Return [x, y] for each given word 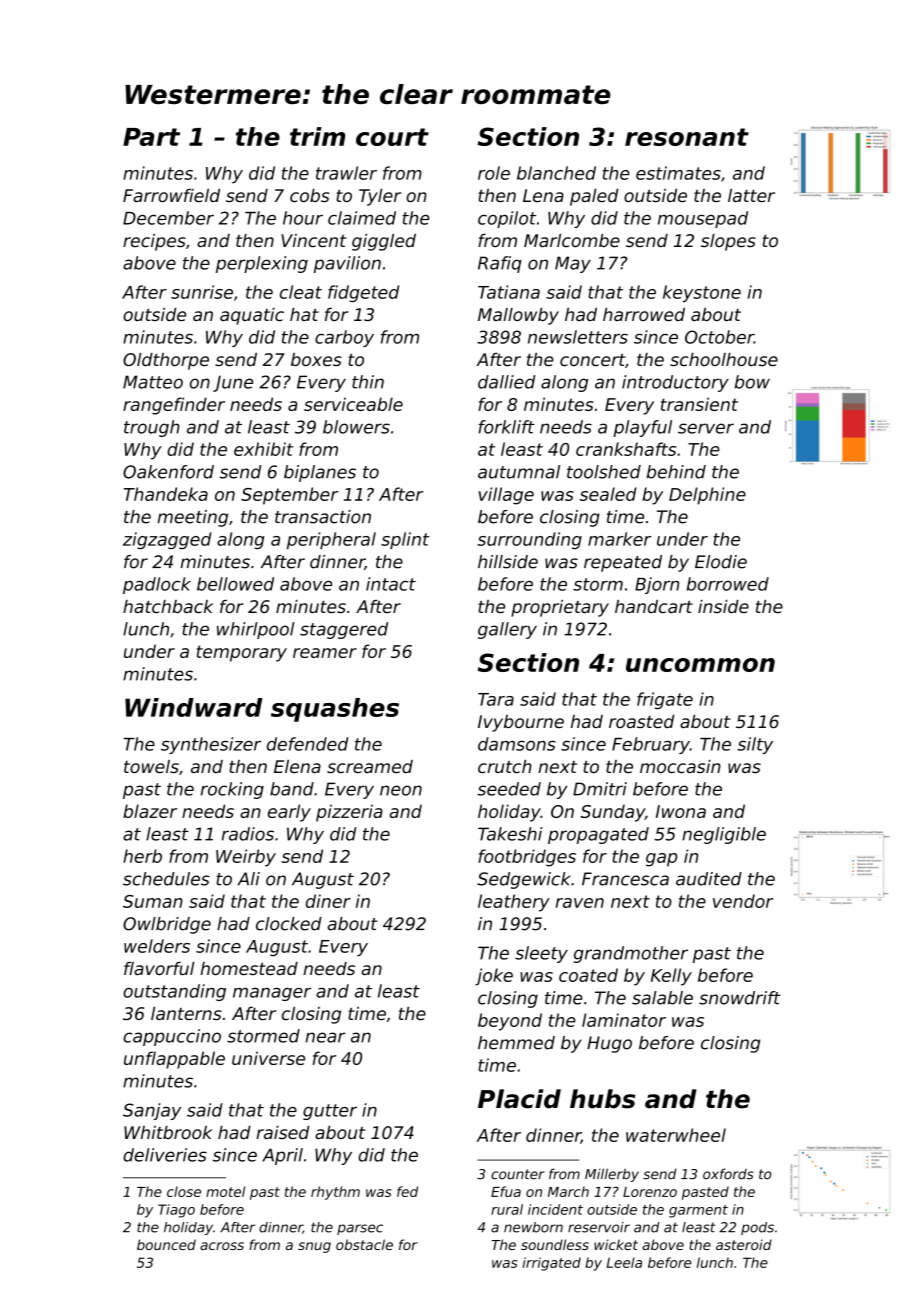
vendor [743, 901]
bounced [166, 1244]
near [326, 1037]
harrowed [644, 314]
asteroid [744, 1244]
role [494, 173]
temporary [242, 653]
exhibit [263, 449]
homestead [249, 968]
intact [391, 584]
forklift [506, 427]
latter [751, 195]
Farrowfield [171, 195]
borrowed [728, 584]
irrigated [552, 1264]
